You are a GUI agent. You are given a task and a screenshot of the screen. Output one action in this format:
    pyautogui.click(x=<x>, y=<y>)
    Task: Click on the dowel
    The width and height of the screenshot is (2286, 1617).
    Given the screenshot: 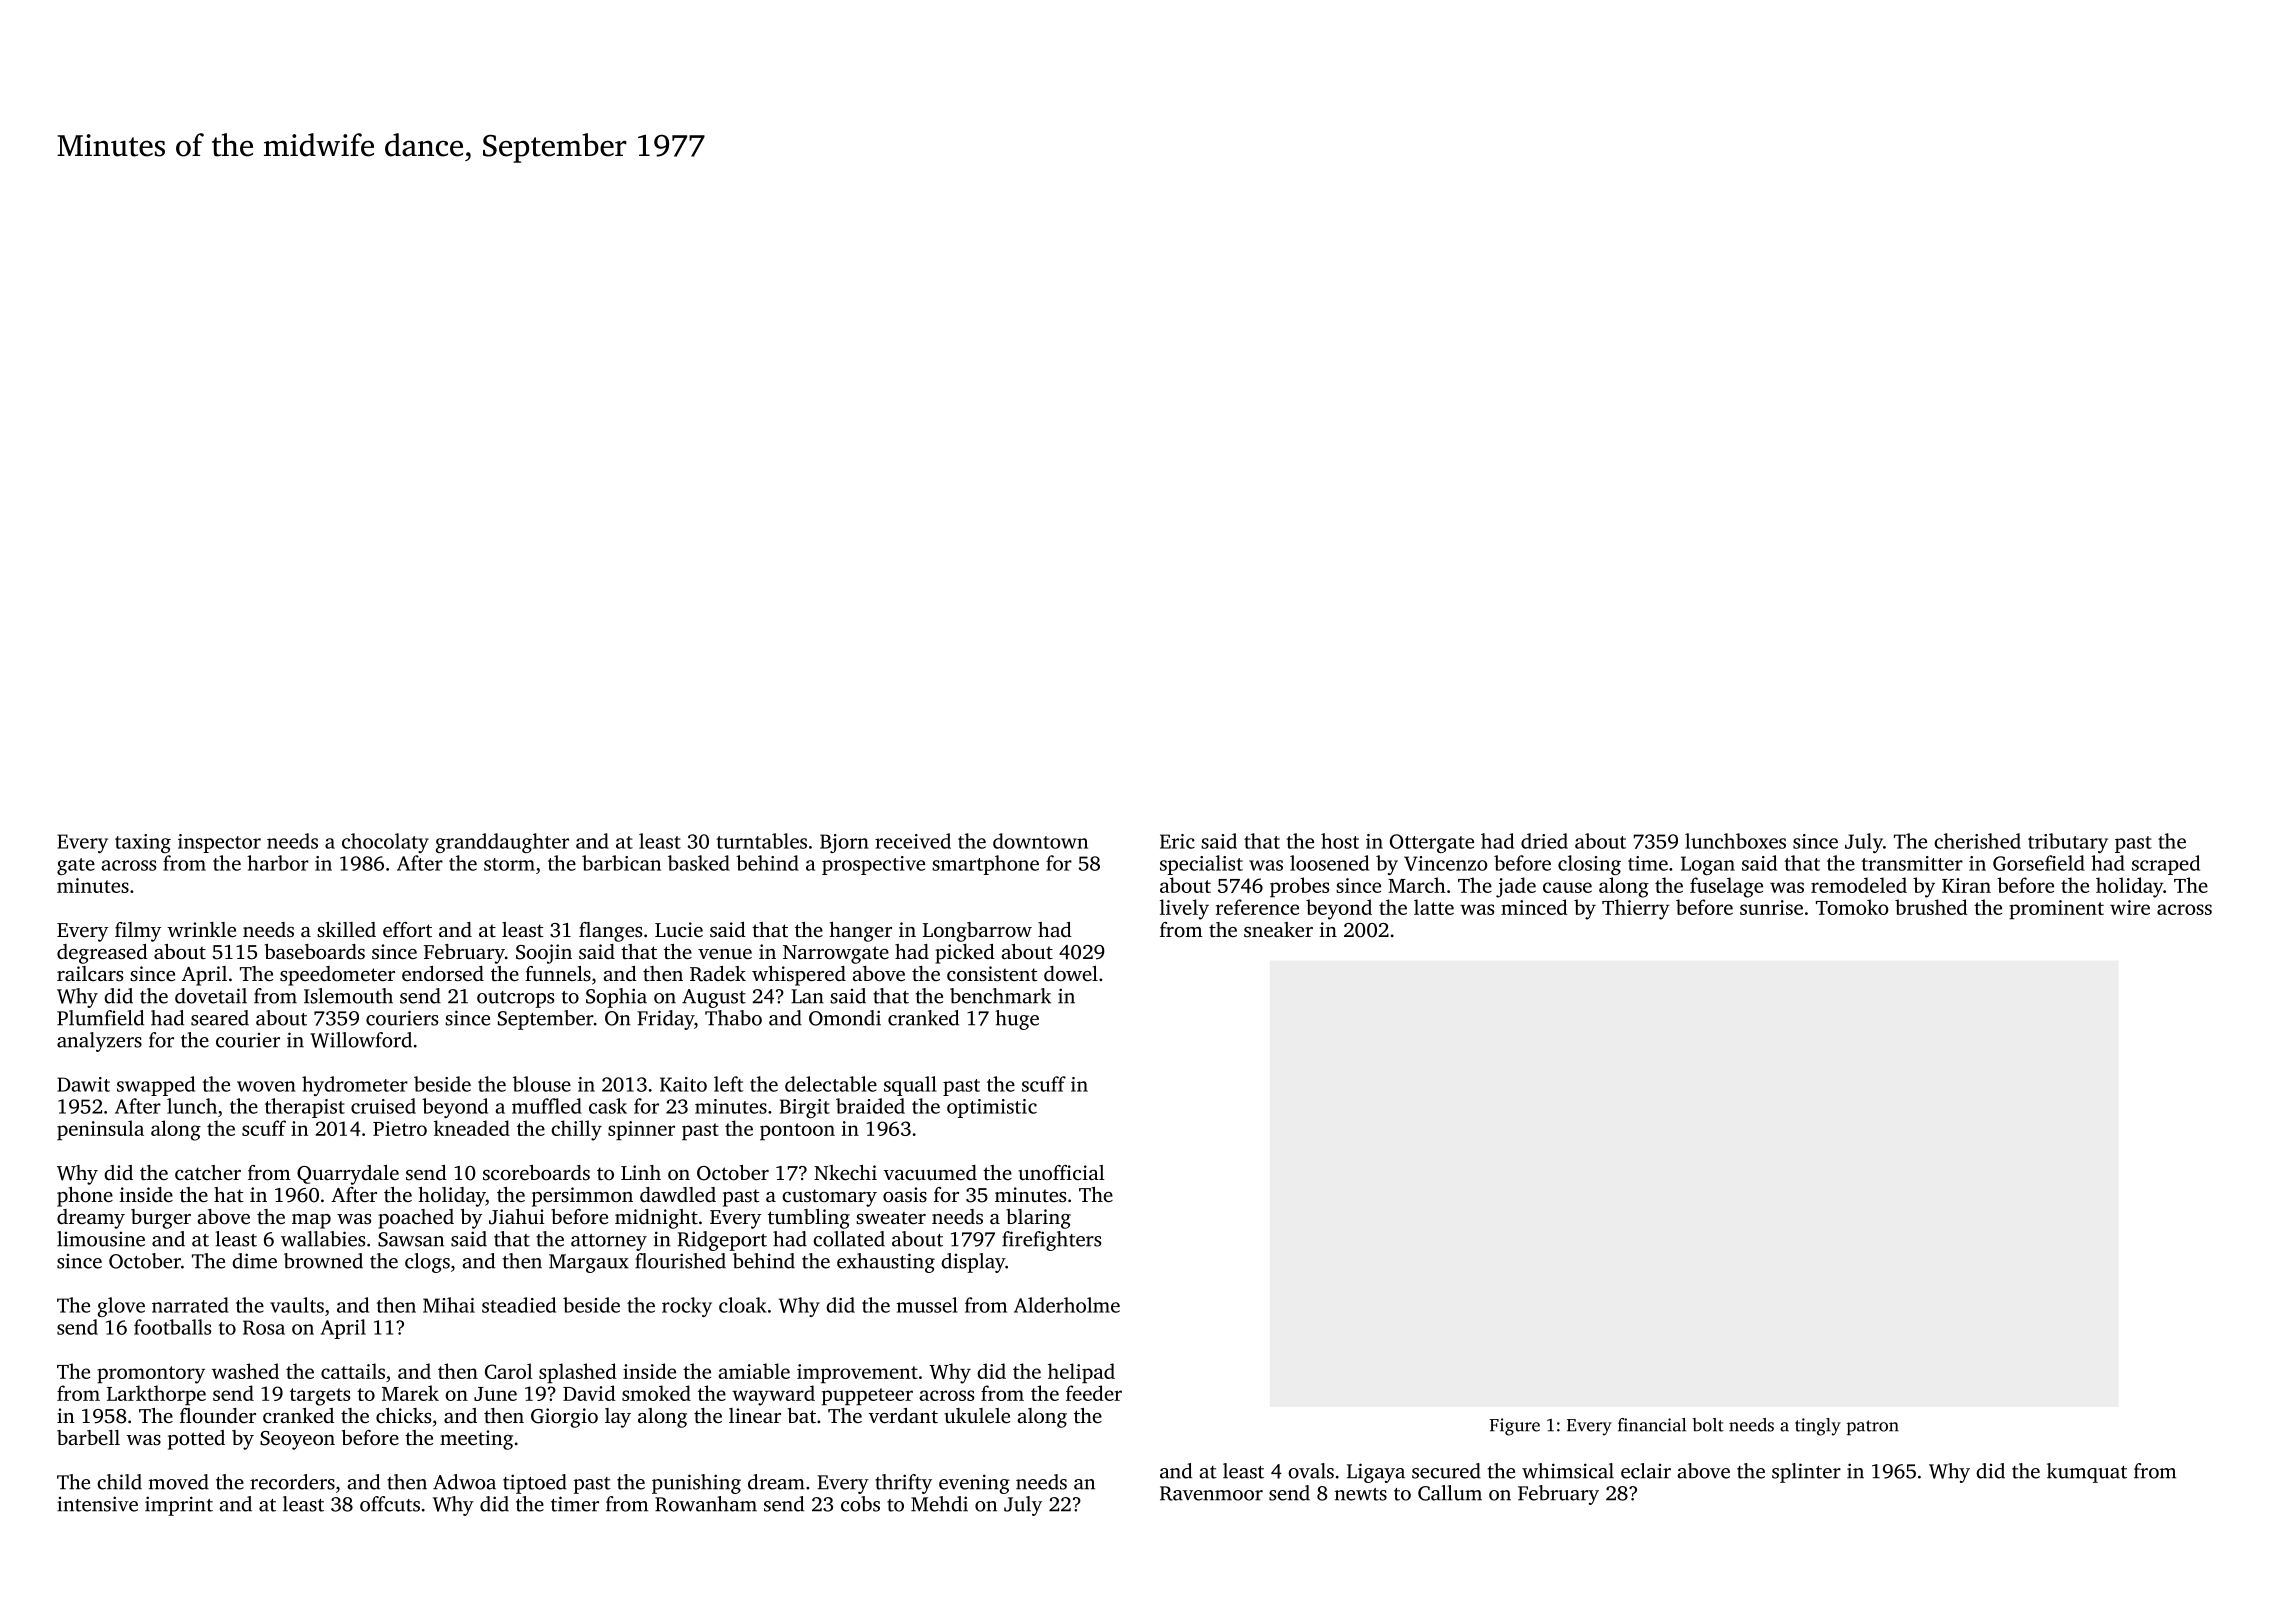 What is the action you would take?
    pyautogui.click(x=1071, y=973)
